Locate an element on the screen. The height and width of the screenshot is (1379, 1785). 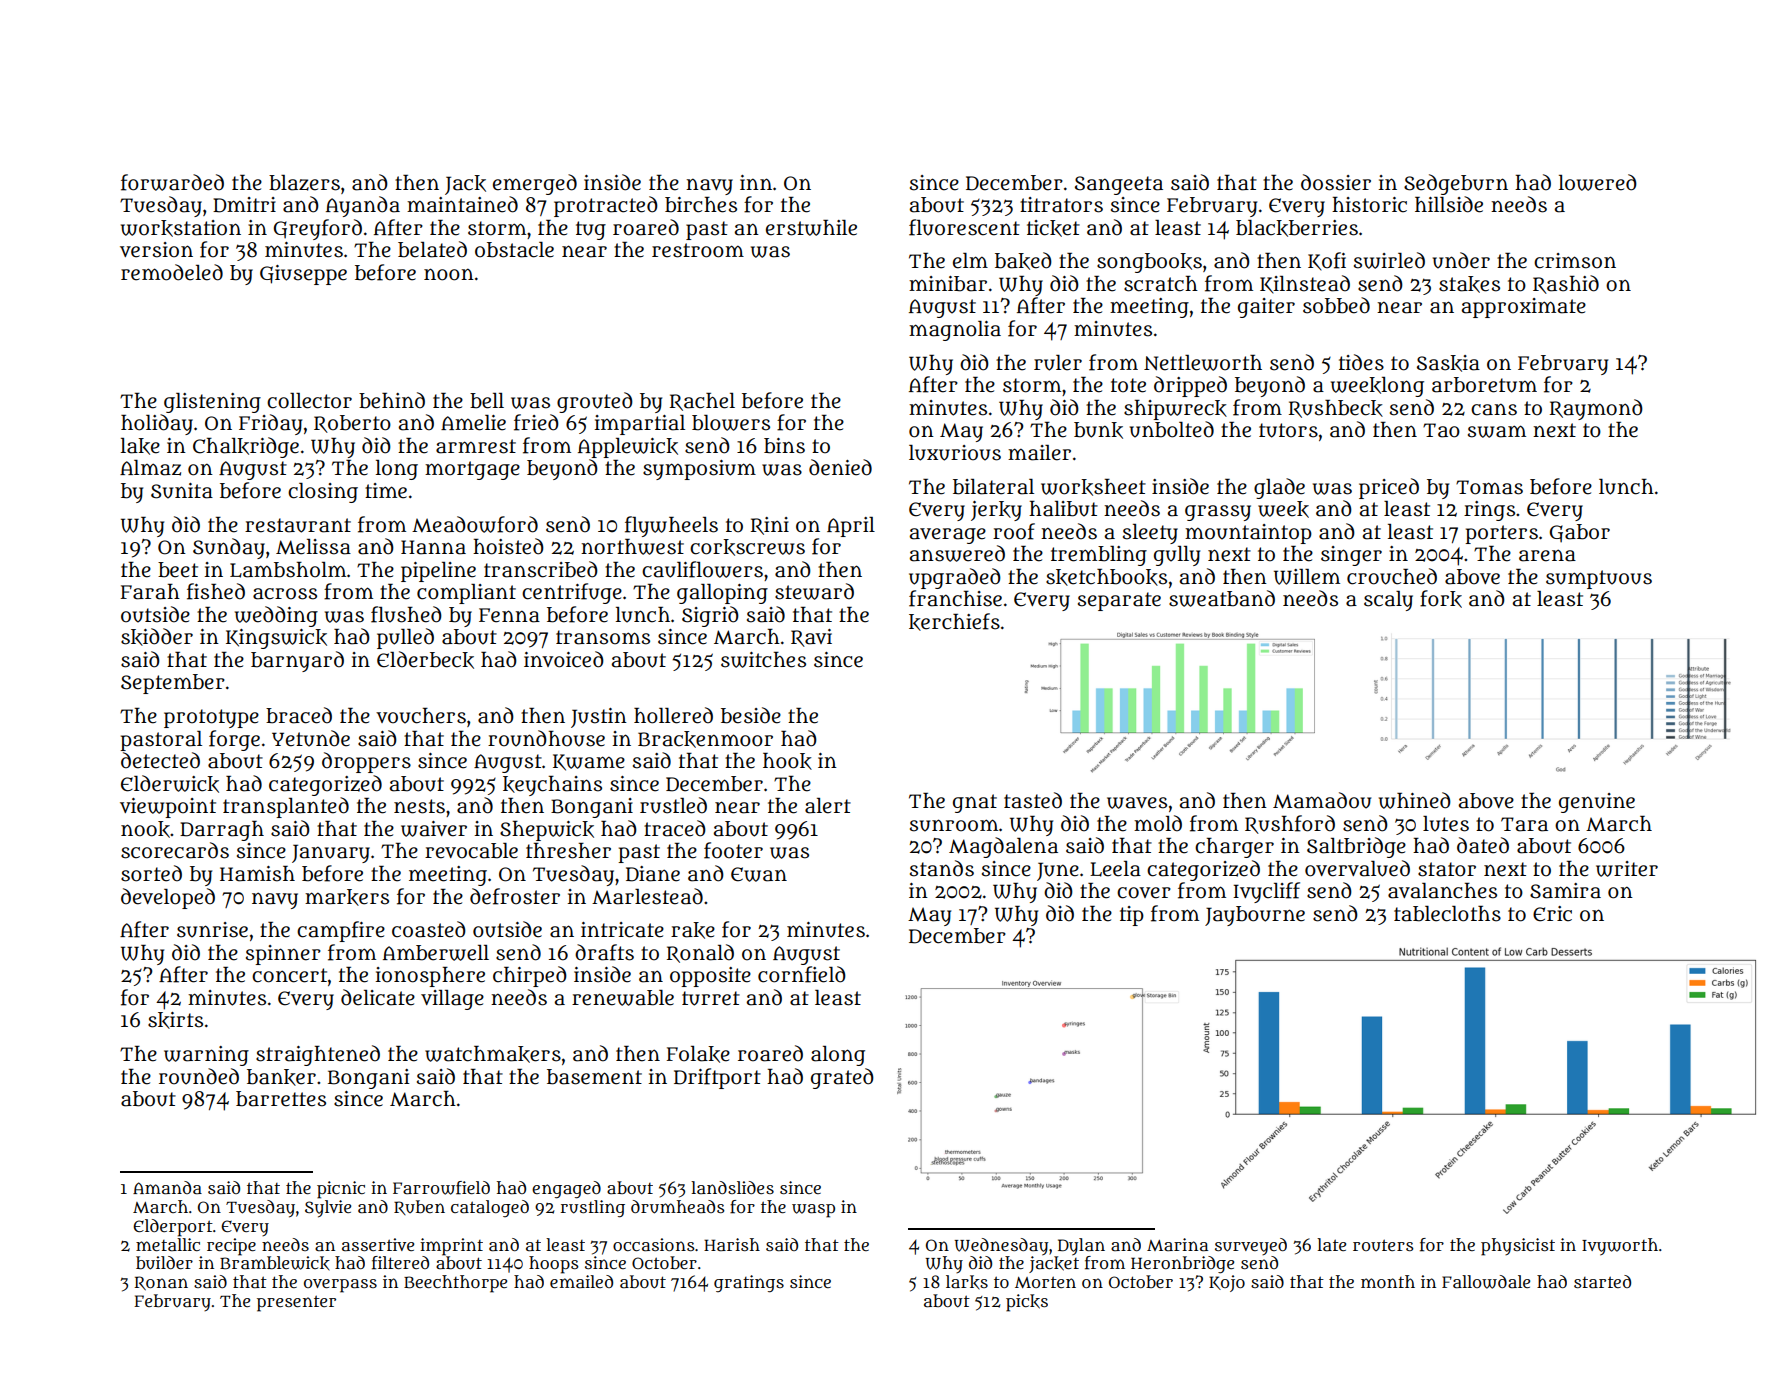
Saskia is located at coordinates (1448, 363).
